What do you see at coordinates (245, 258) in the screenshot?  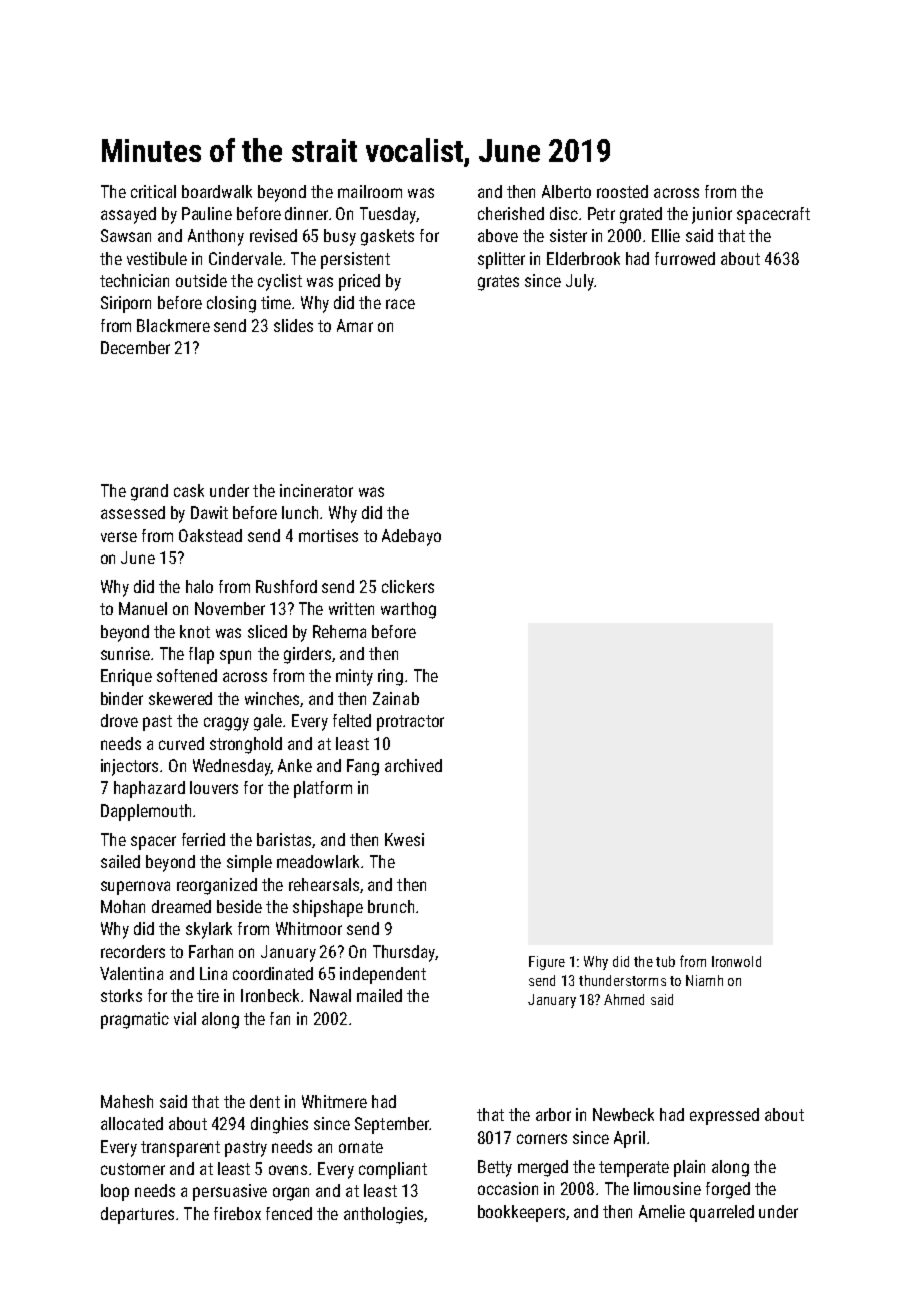 I see `Cindervale` at bounding box center [245, 258].
